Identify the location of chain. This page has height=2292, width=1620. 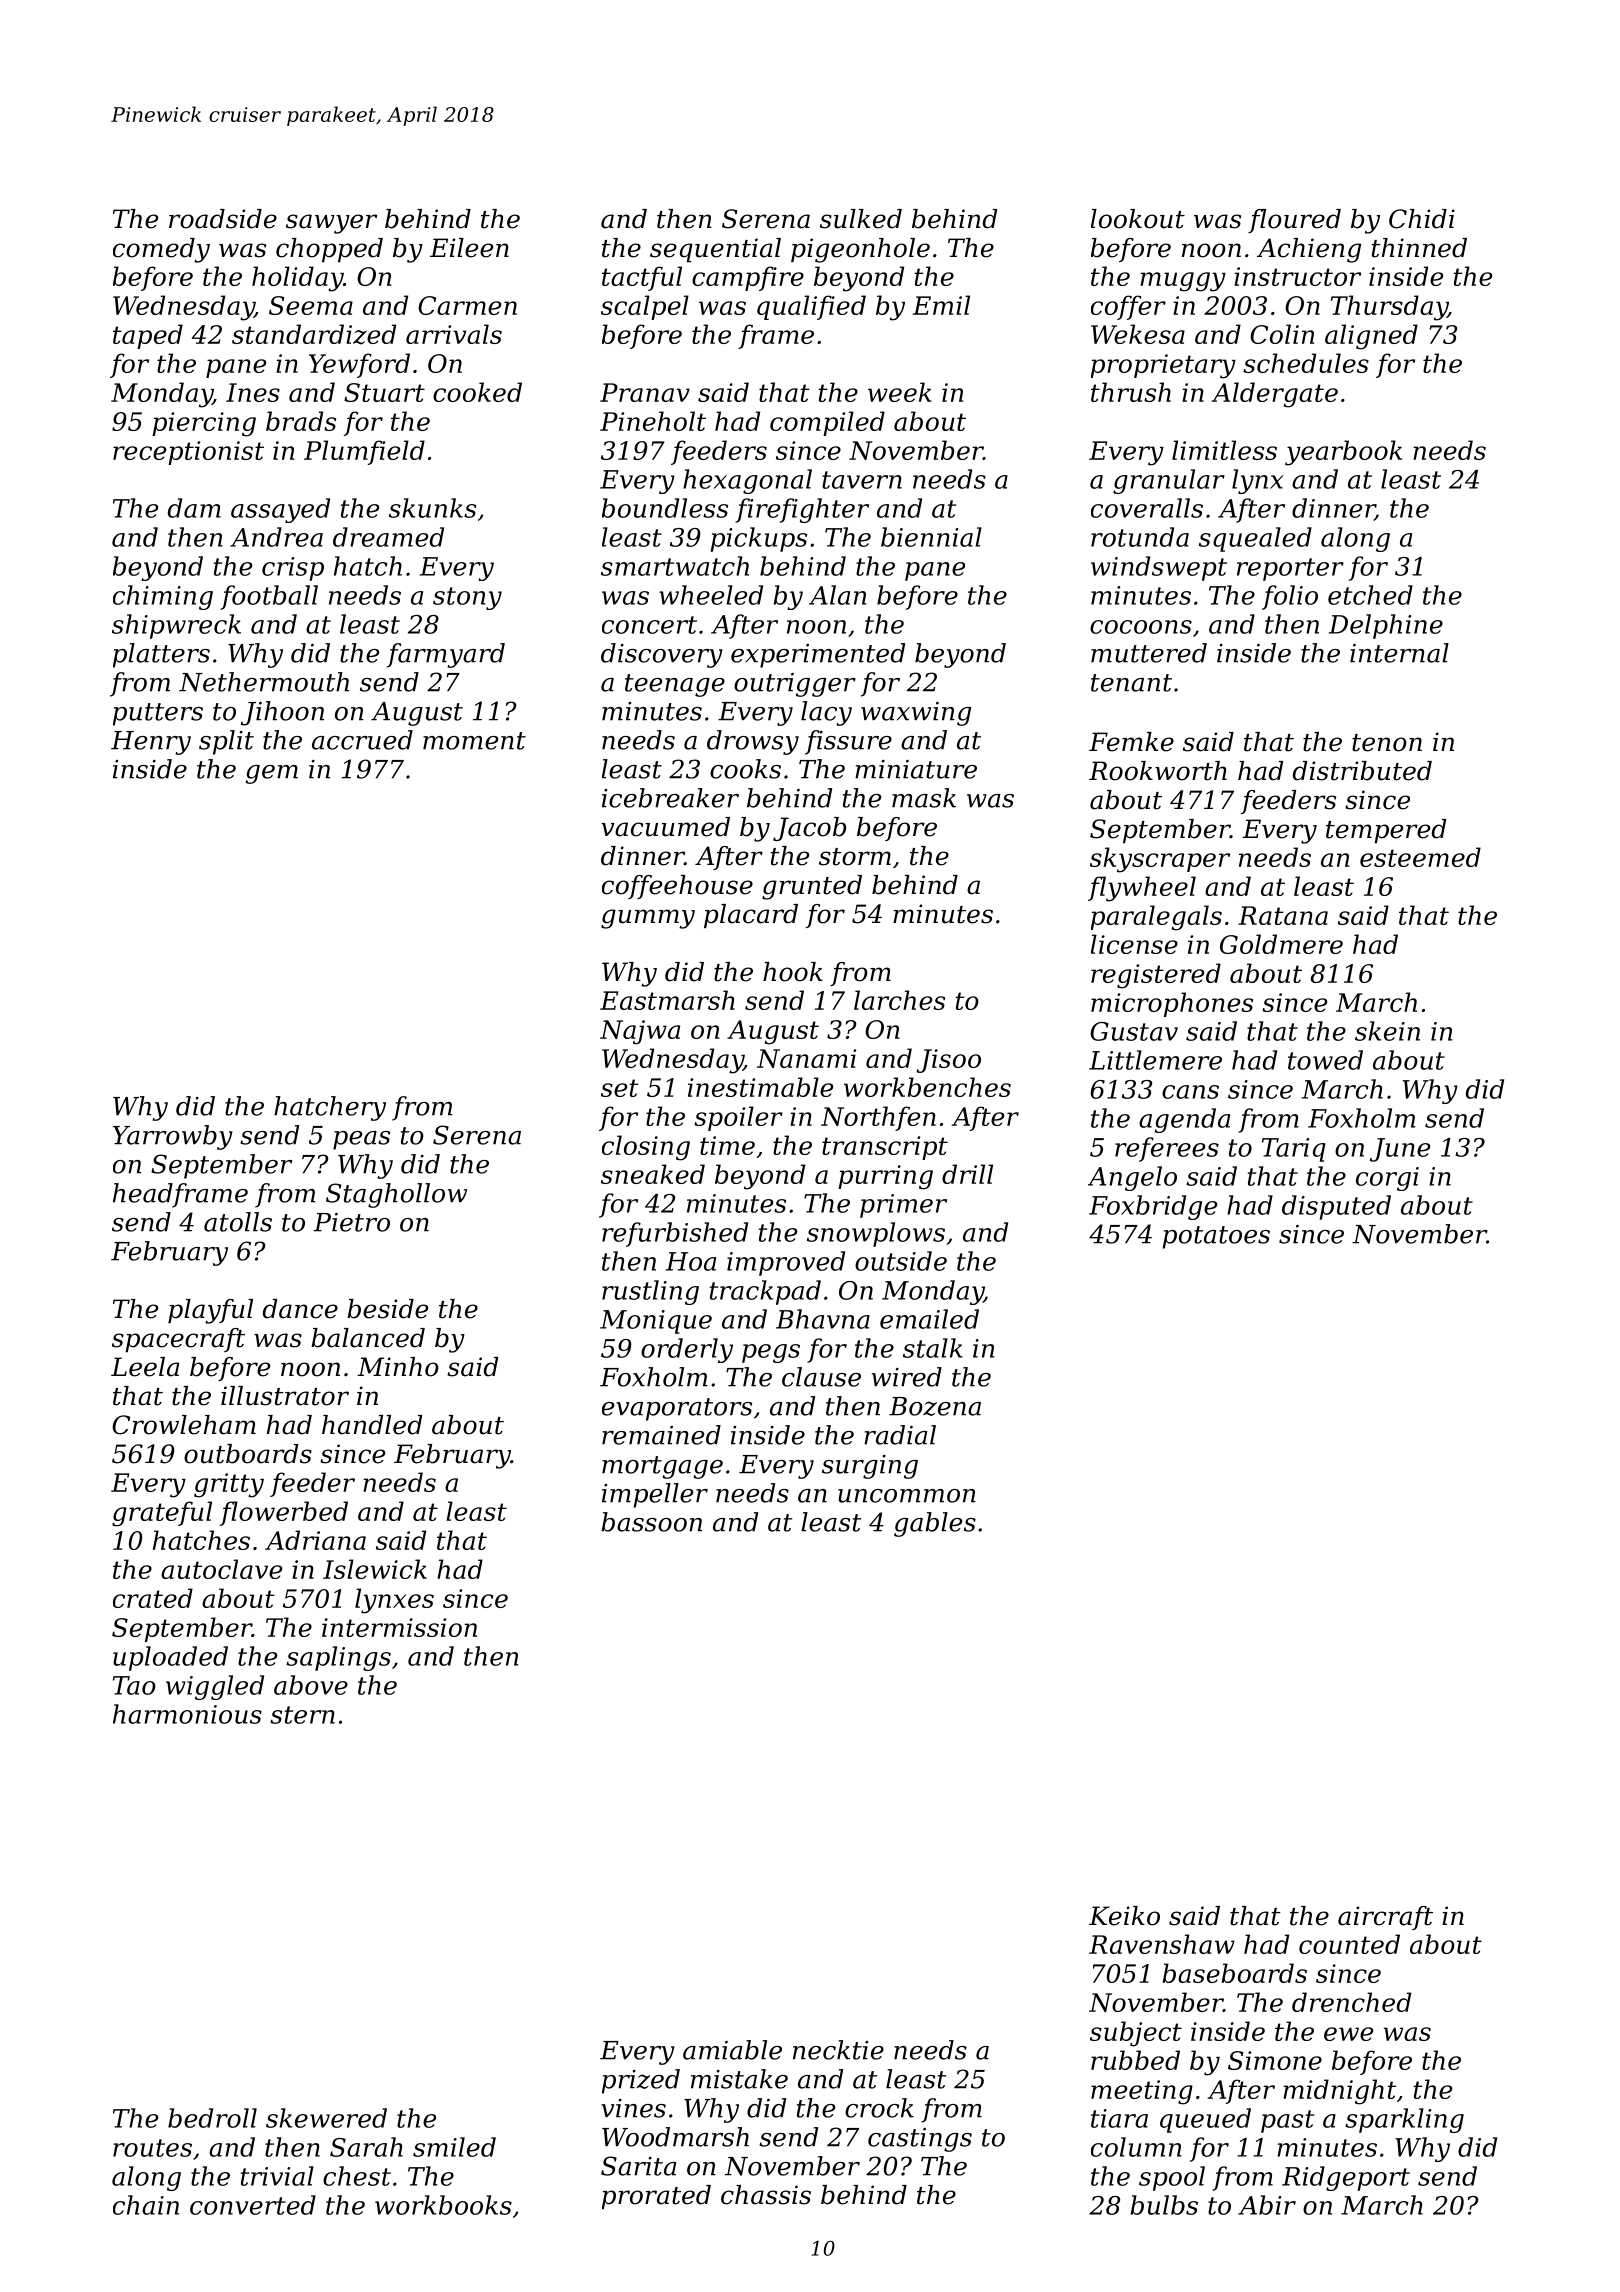
(146, 2205).
